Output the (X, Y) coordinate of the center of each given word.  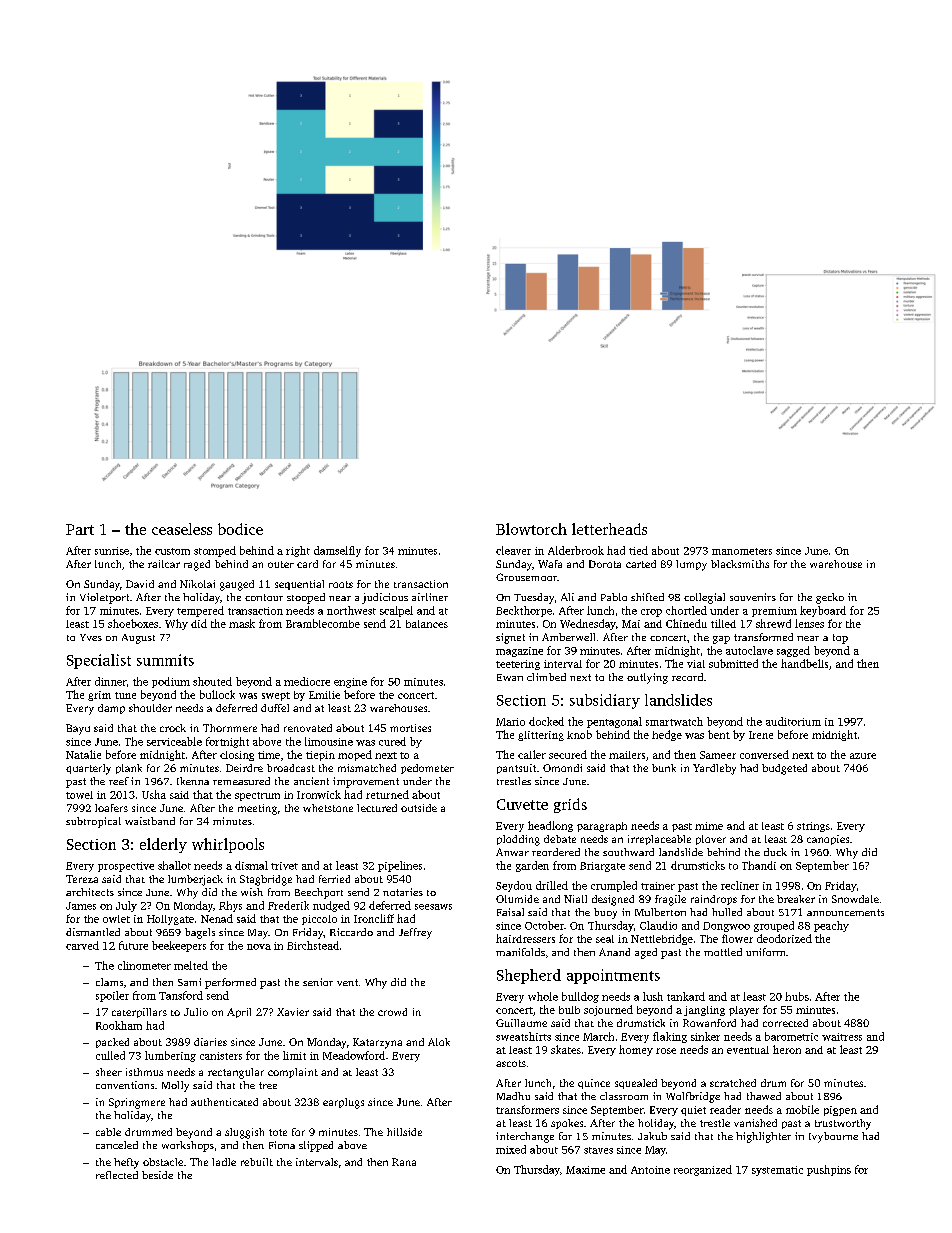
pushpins (829, 1170)
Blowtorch (531, 529)
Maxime (585, 1170)
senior (318, 982)
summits (165, 660)
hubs (797, 996)
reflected (117, 1175)
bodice (240, 529)
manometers (742, 551)
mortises (410, 728)
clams (109, 982)
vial (696, 664)
